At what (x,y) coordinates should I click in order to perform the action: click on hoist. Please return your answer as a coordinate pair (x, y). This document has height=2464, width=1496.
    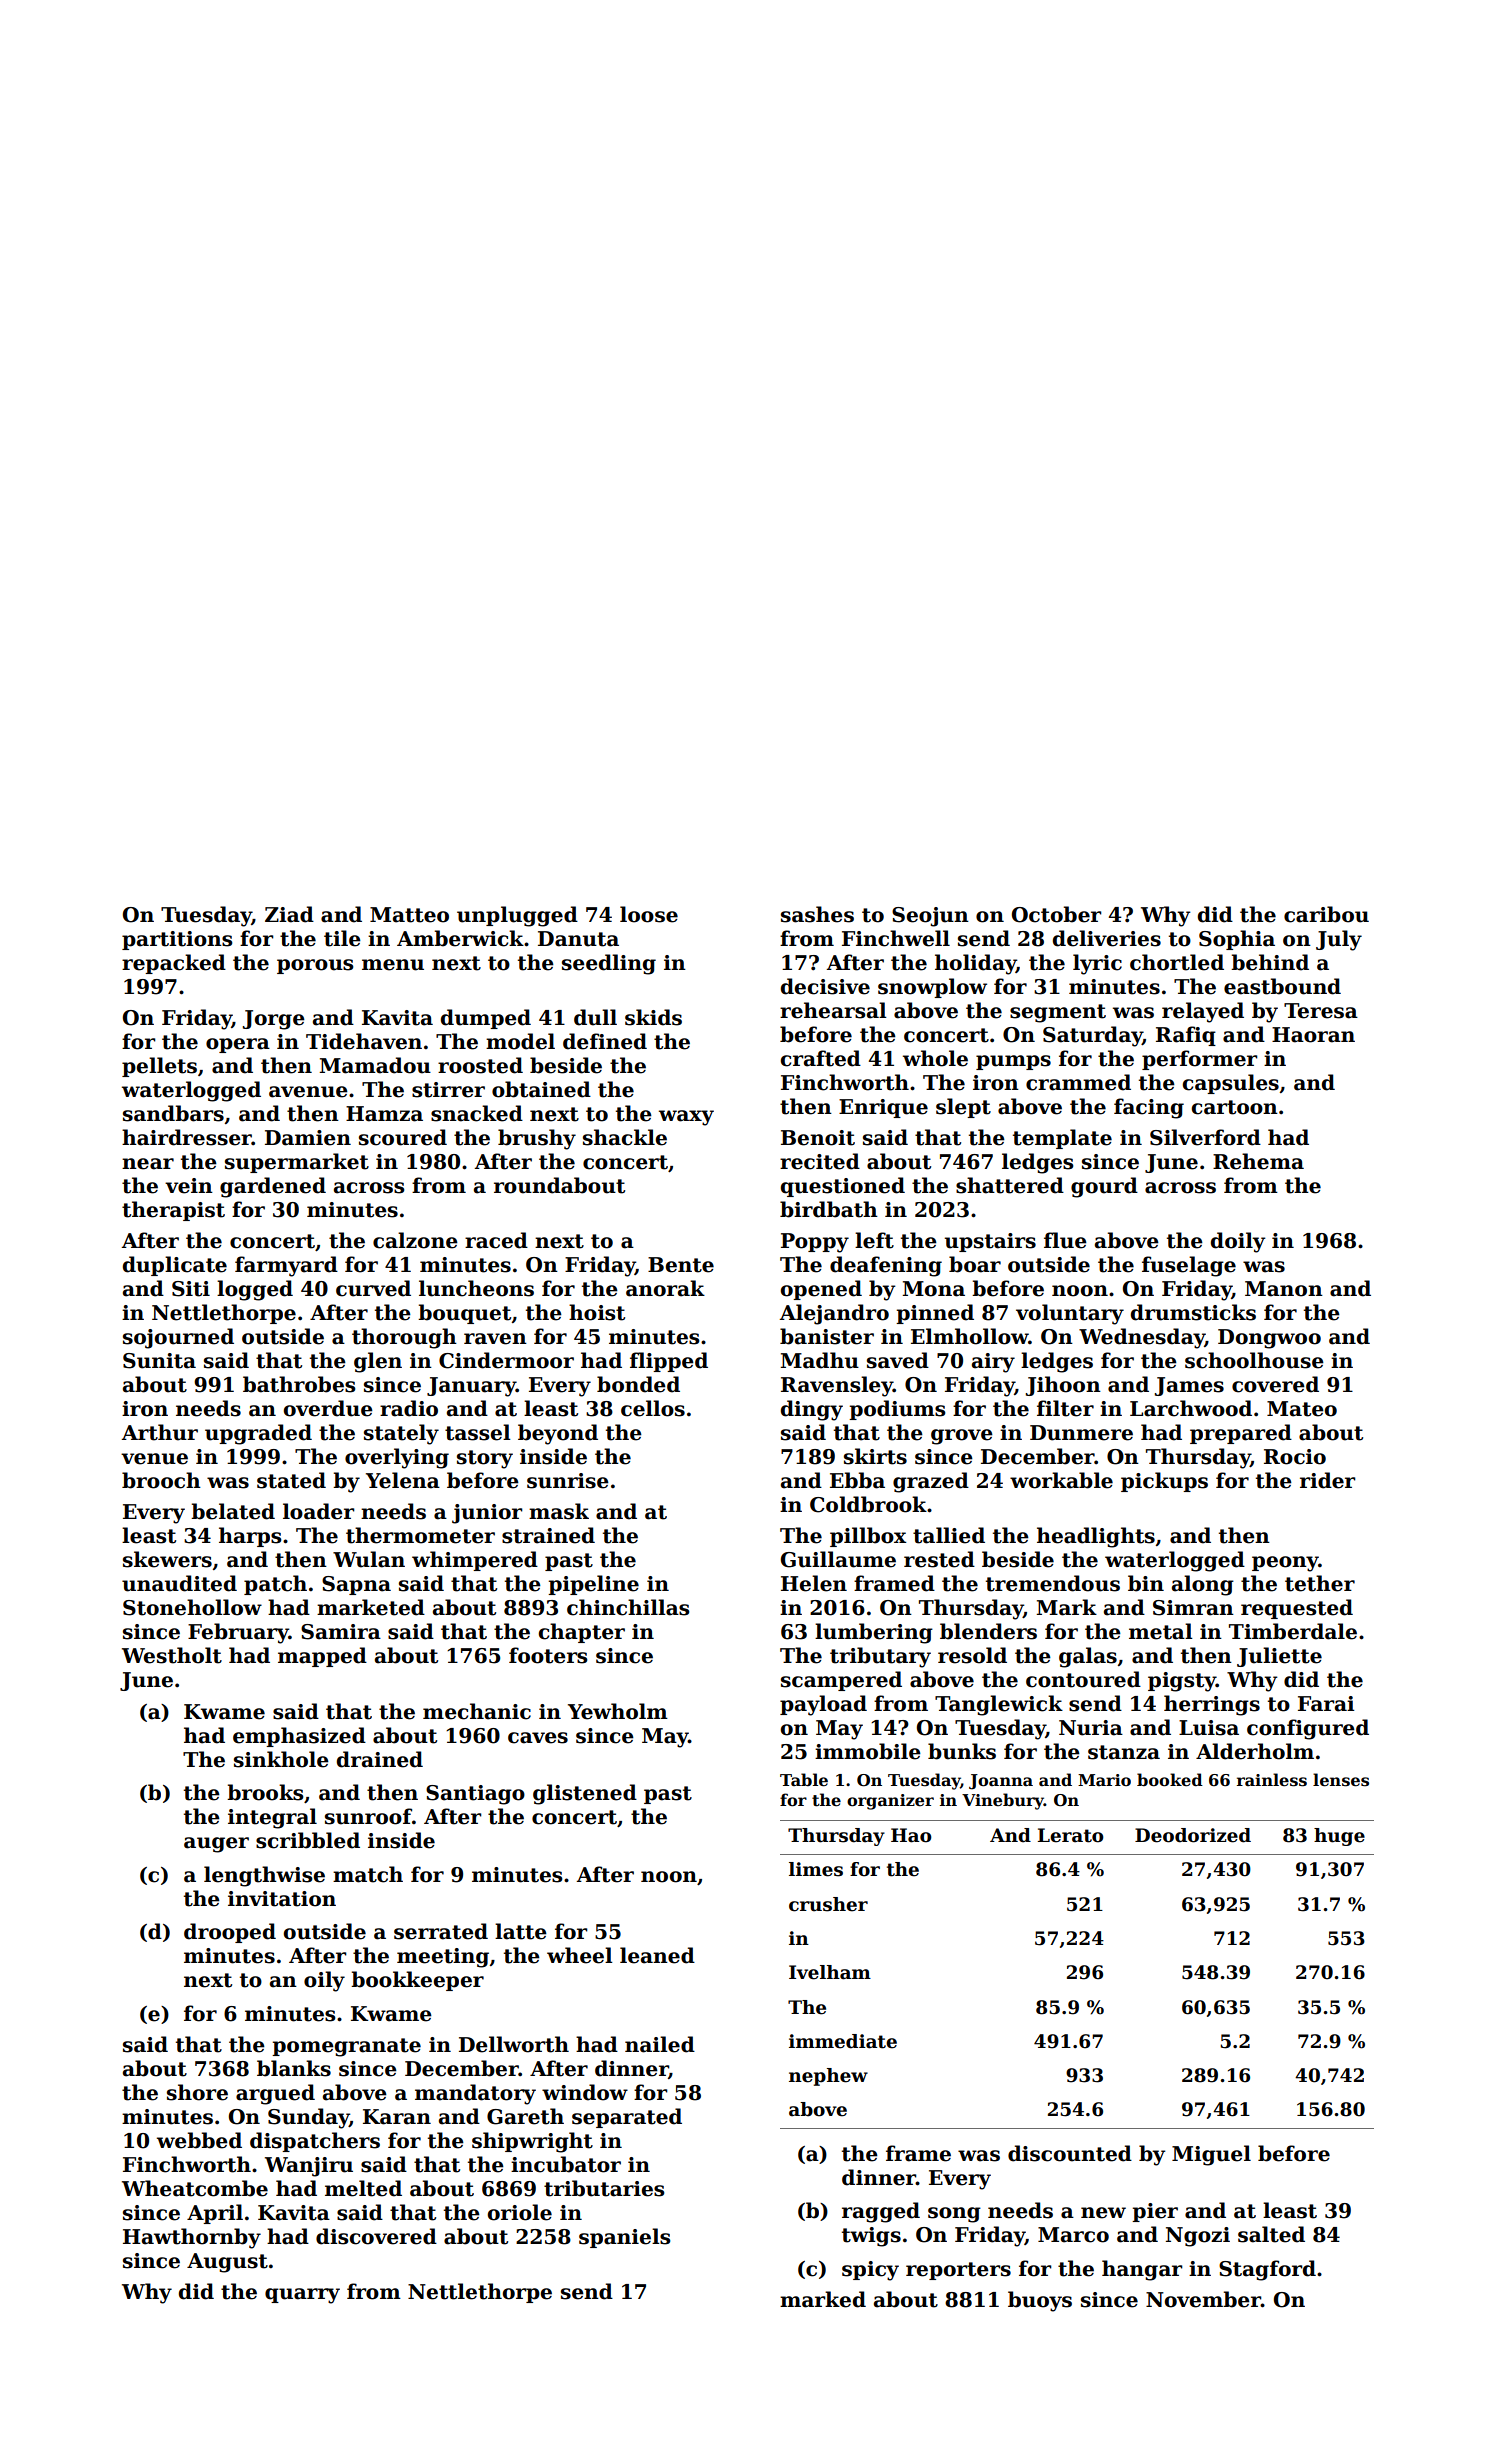
    Looking at the image, I should click on (597, 1312).
